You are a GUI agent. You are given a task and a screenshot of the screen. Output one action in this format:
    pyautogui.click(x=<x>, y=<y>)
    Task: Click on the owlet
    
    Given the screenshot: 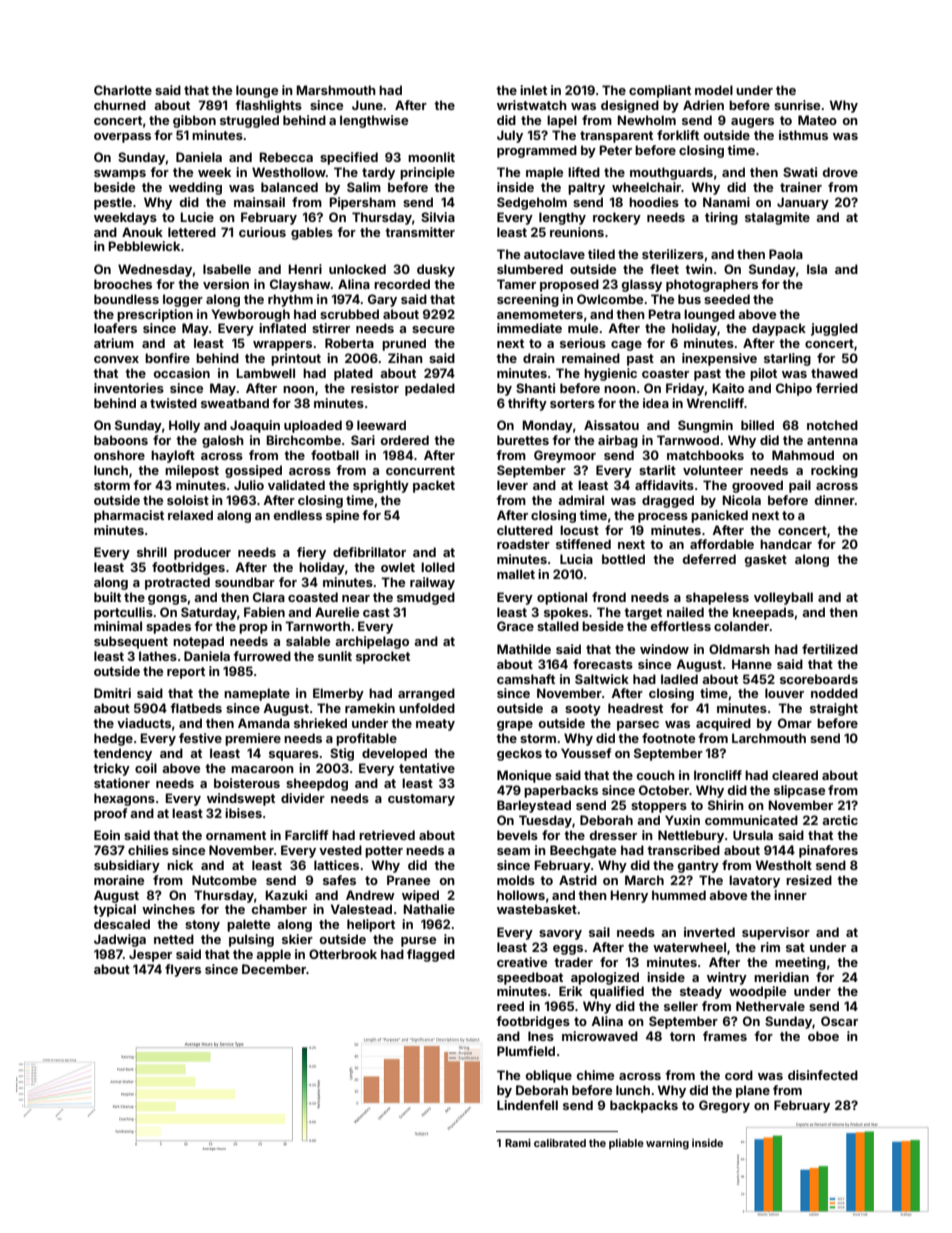 What is the action you would take?
    pyautogui.click(x=398, y=567)
